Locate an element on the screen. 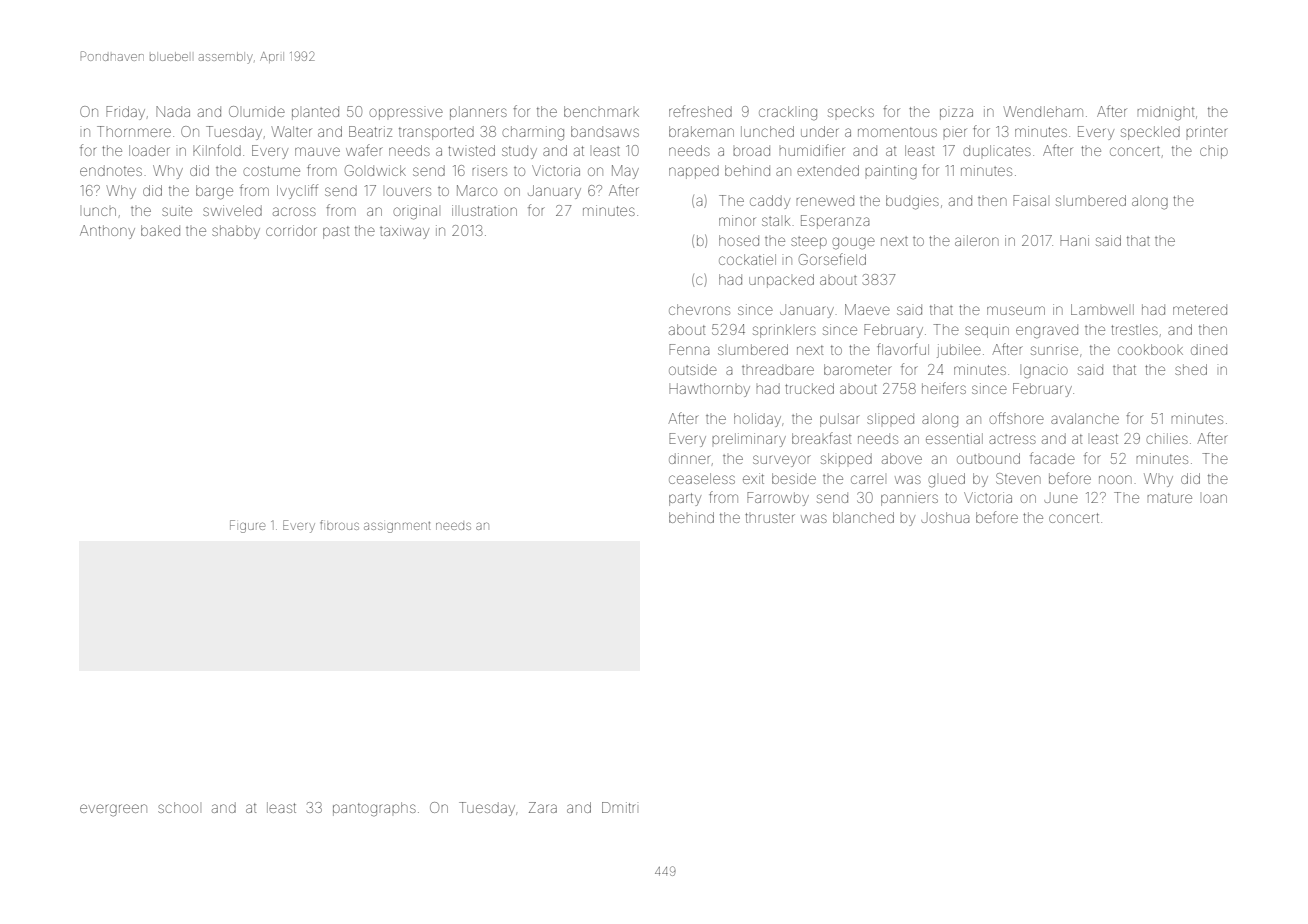  dinner is located at coordinates (690, 458).
